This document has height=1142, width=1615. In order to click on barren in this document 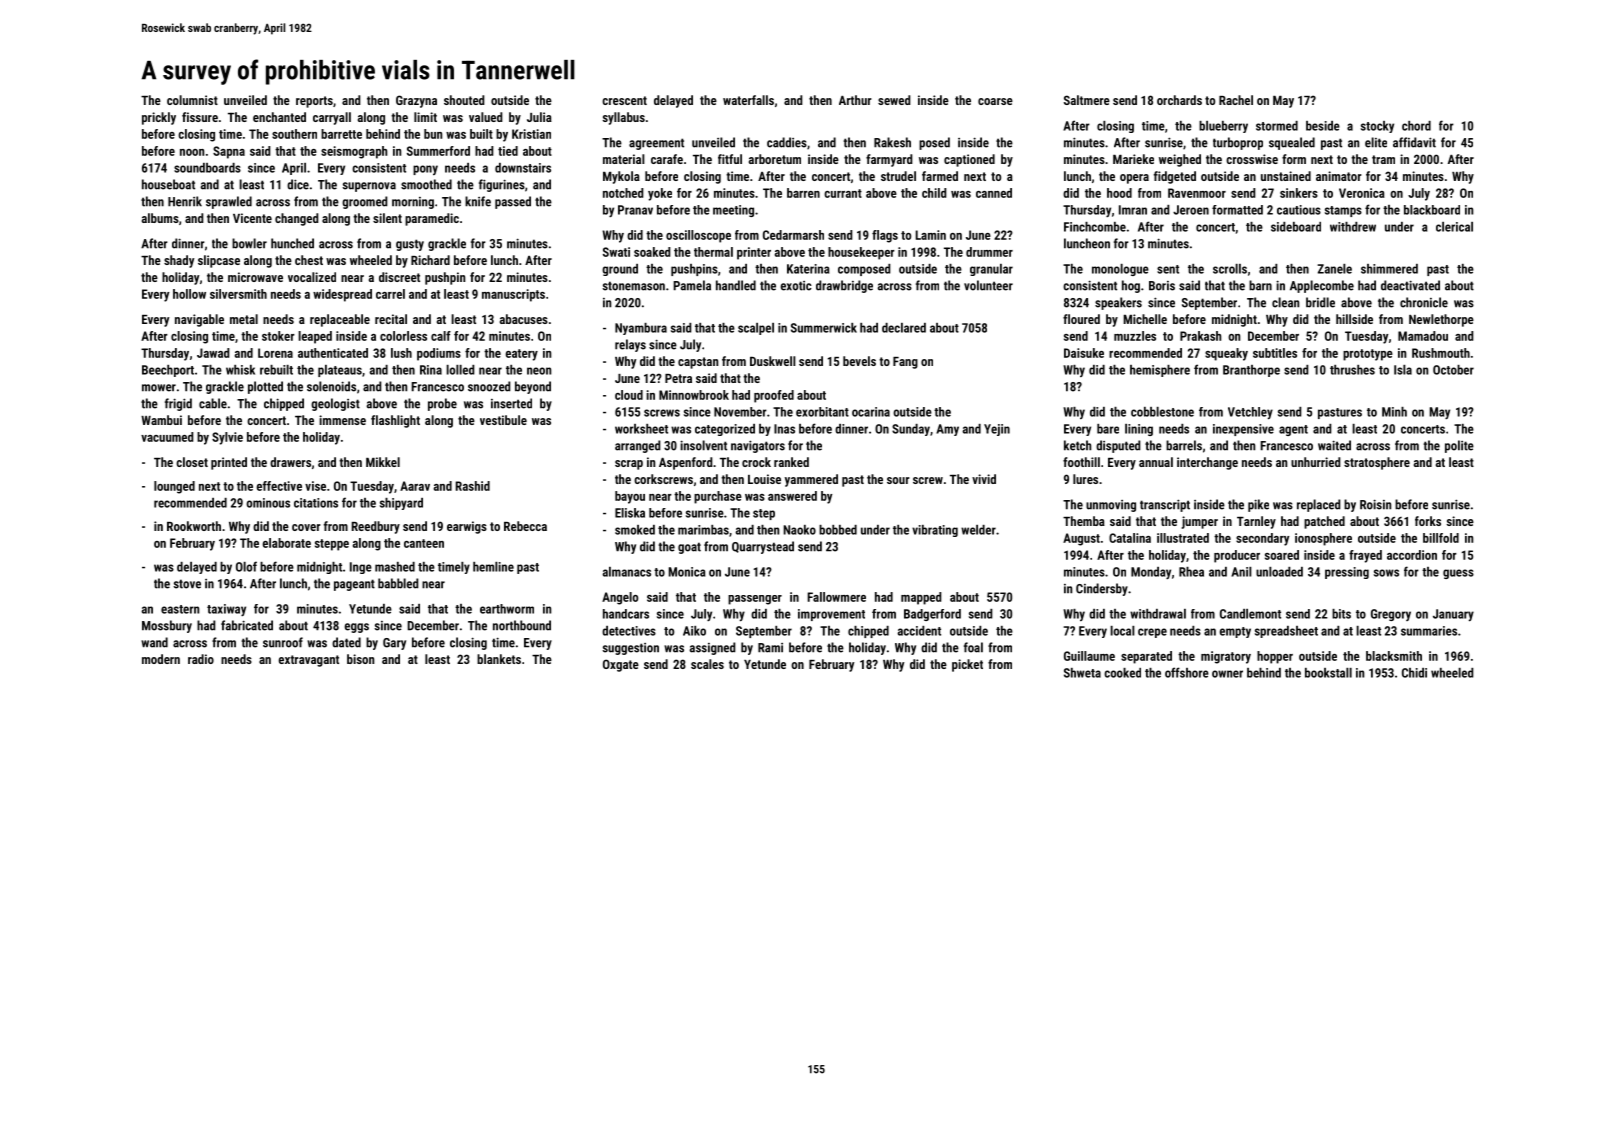, I will do `click(803, 193)`.
